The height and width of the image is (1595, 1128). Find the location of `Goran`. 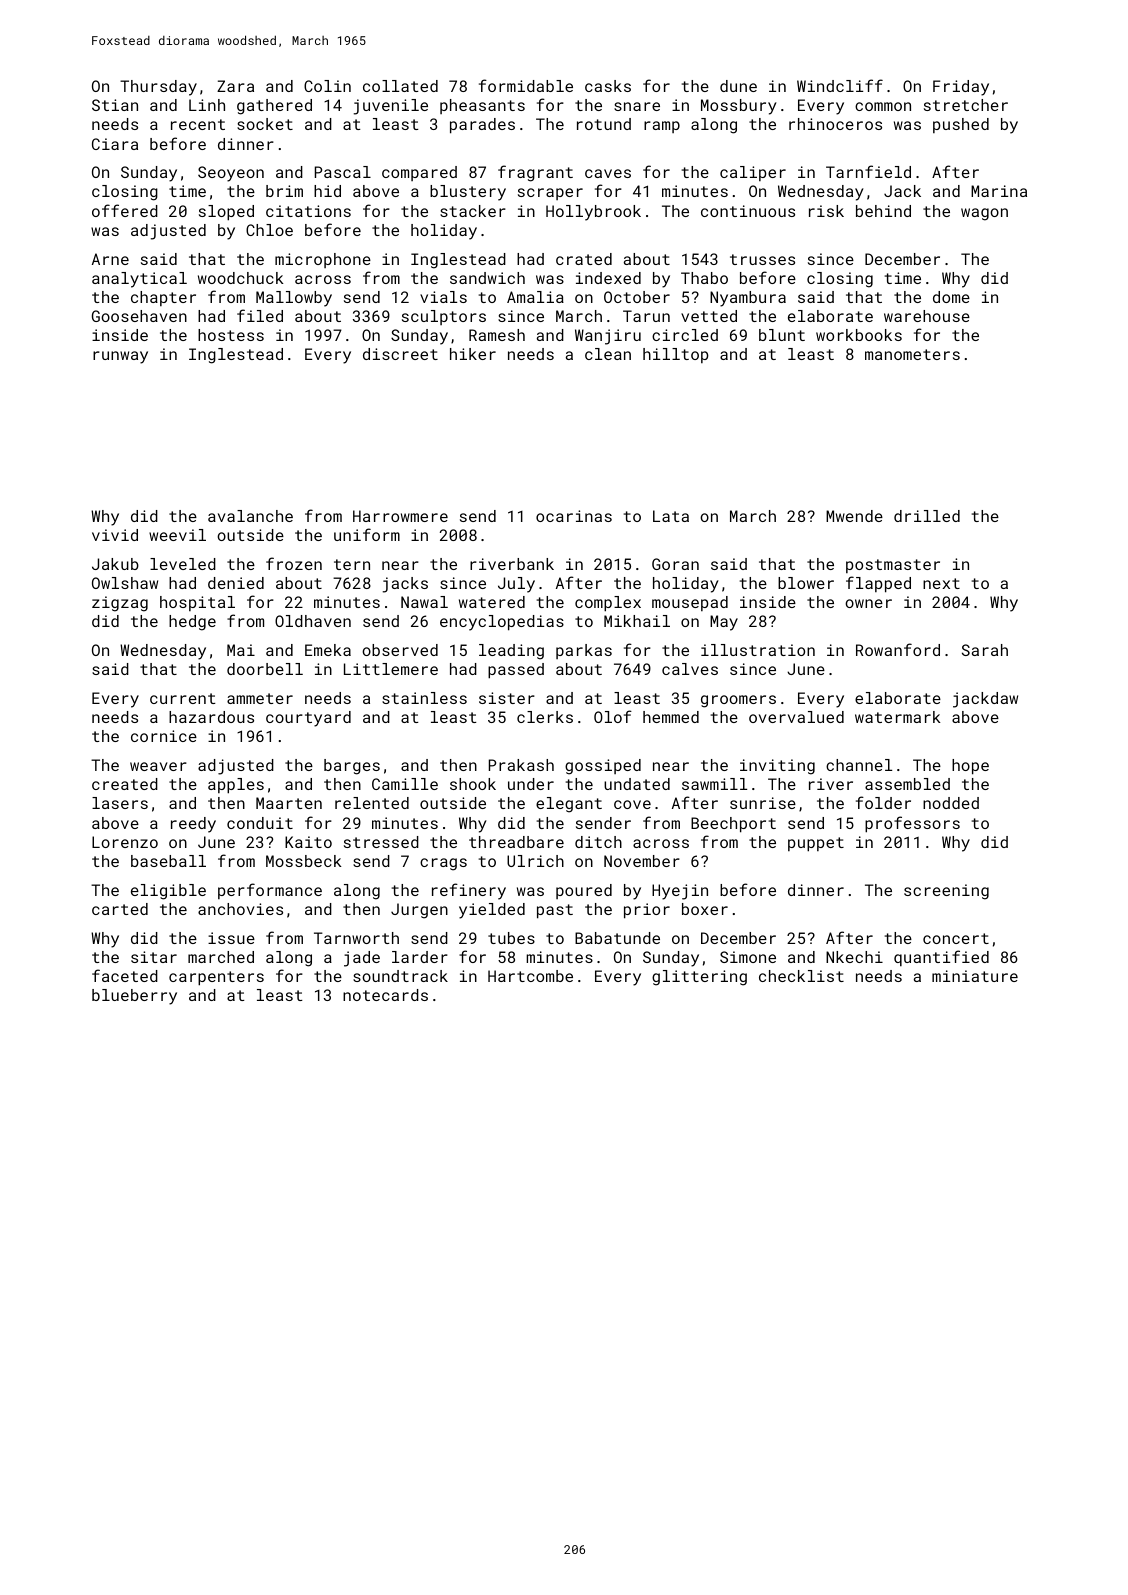

Goran is located at coordinates (675, 564).
